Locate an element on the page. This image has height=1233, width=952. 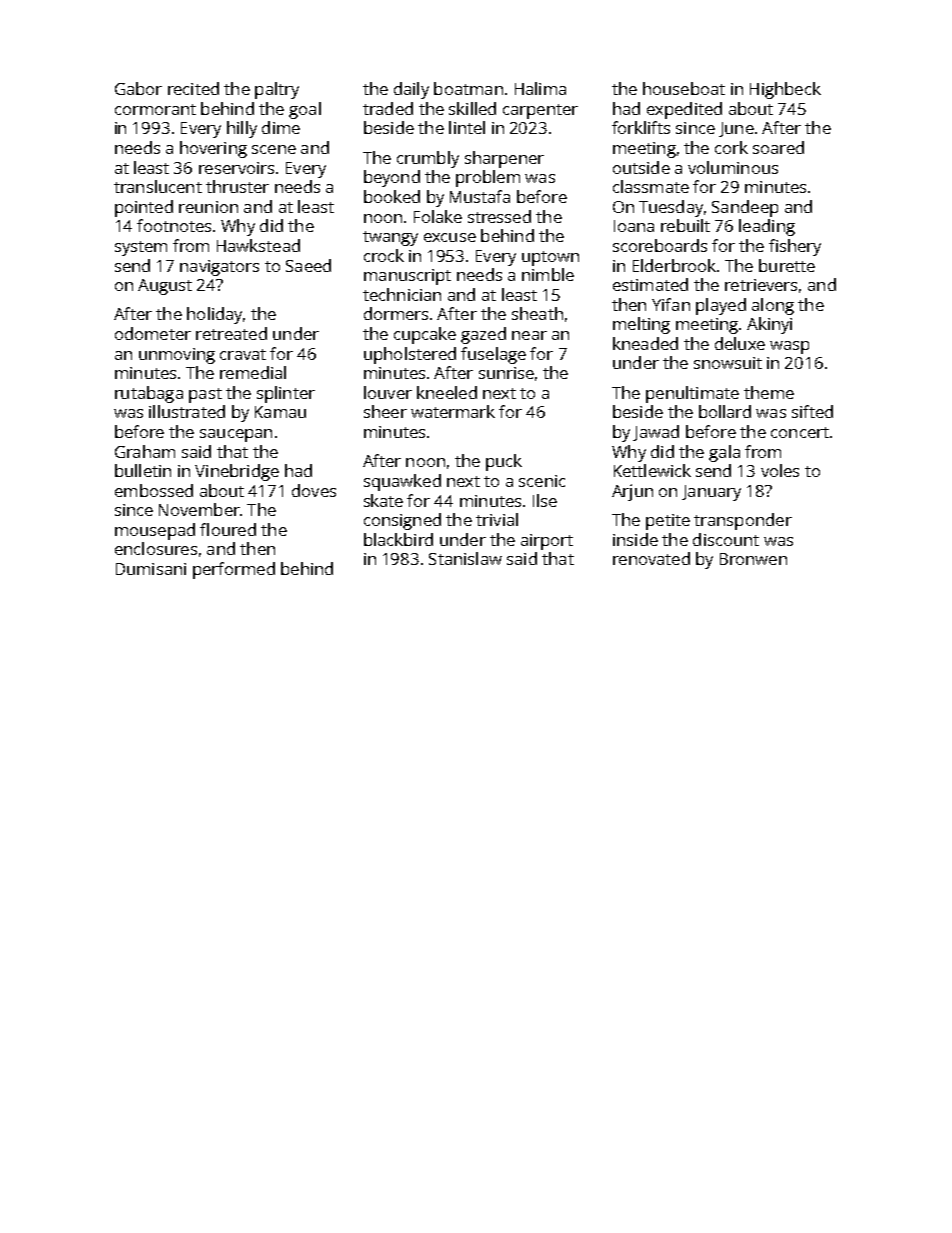
Hawkstead is located at coordinates (258, 245).
